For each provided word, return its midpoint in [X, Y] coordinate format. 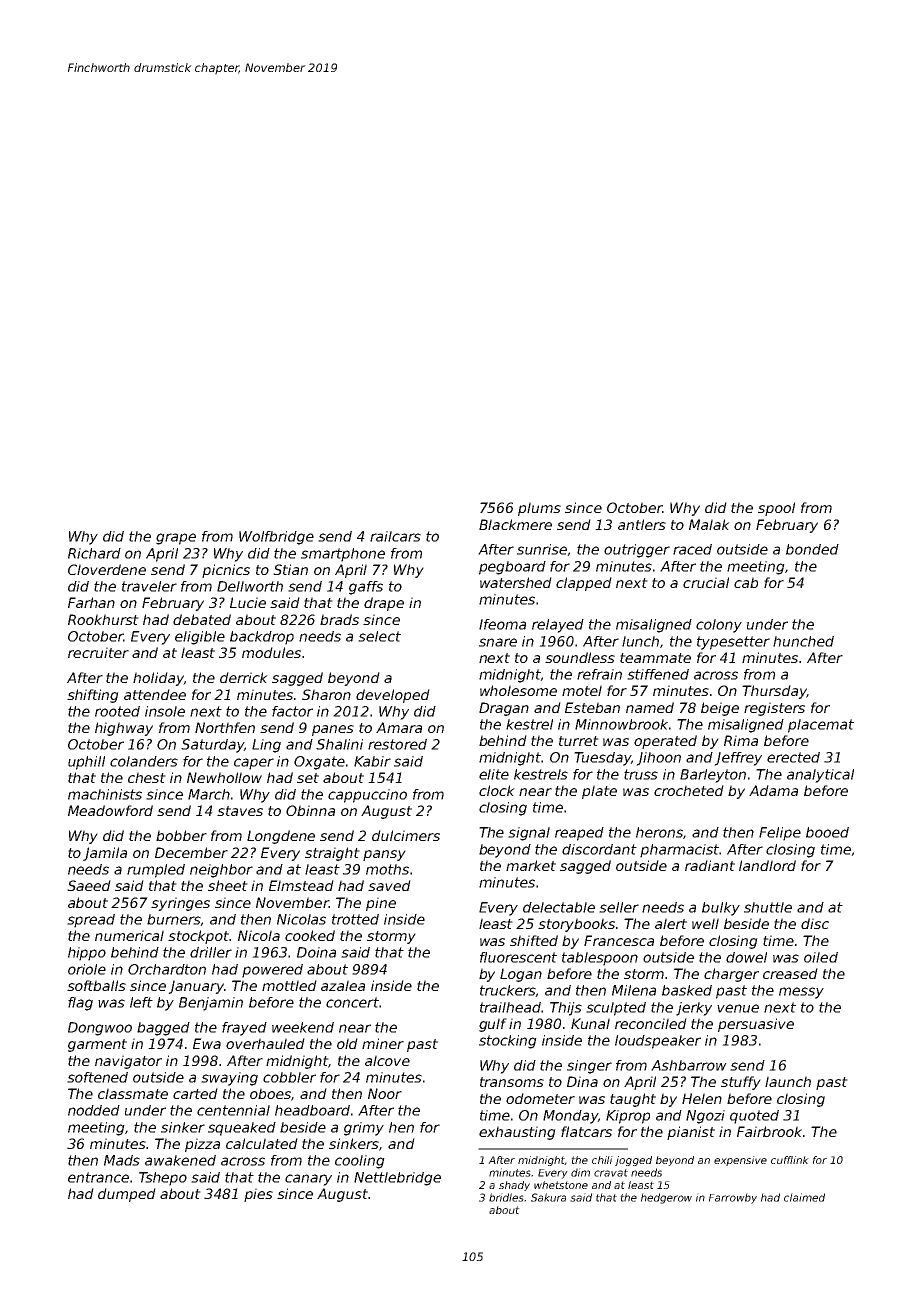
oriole [87, 969]
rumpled [156, 871]
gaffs [366, 588]
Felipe [780, 834]
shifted [534, 940]
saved [389, 885]
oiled [821, 957]
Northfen [225, 727]
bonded [812, 549]
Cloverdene [107, 569]
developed [393, 696]
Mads [122, 1160]
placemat [821, 726]
